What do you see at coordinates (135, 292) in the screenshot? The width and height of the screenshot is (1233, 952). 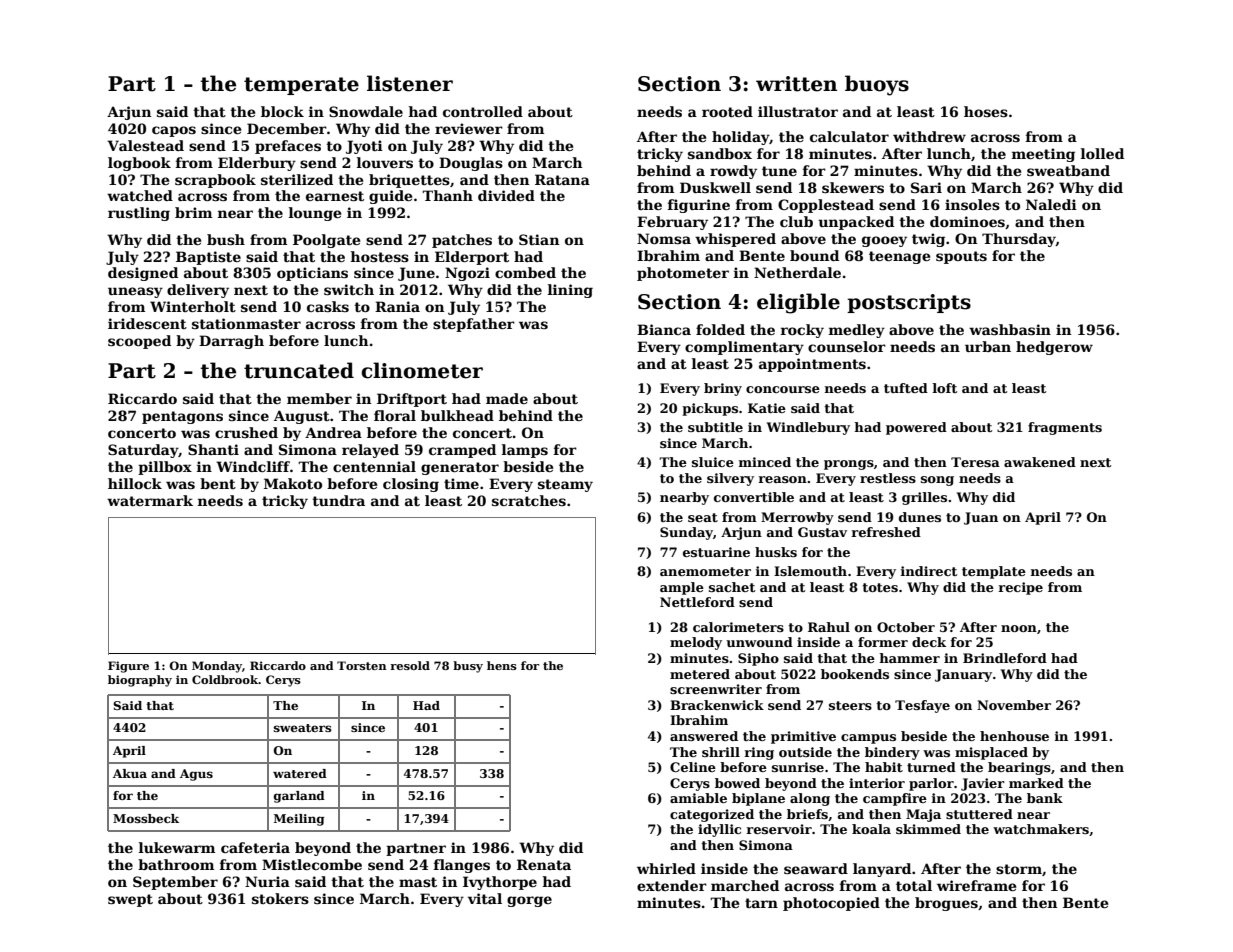 I see `uneasy` at bounding box center [135, 292].
